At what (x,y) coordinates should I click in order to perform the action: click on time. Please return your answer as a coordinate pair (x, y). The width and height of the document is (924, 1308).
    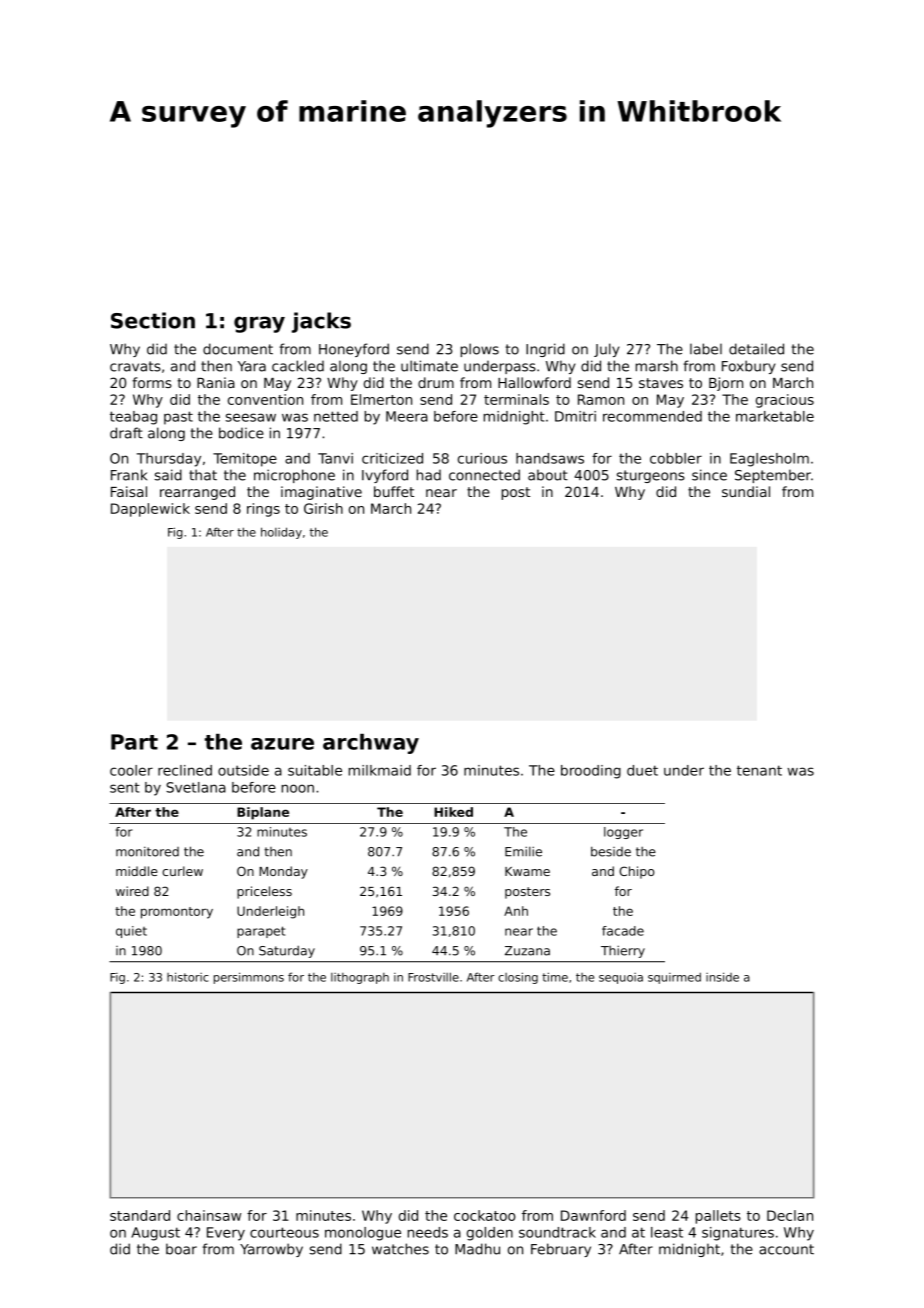
    Looking at the image, I should click on (555, 977).
